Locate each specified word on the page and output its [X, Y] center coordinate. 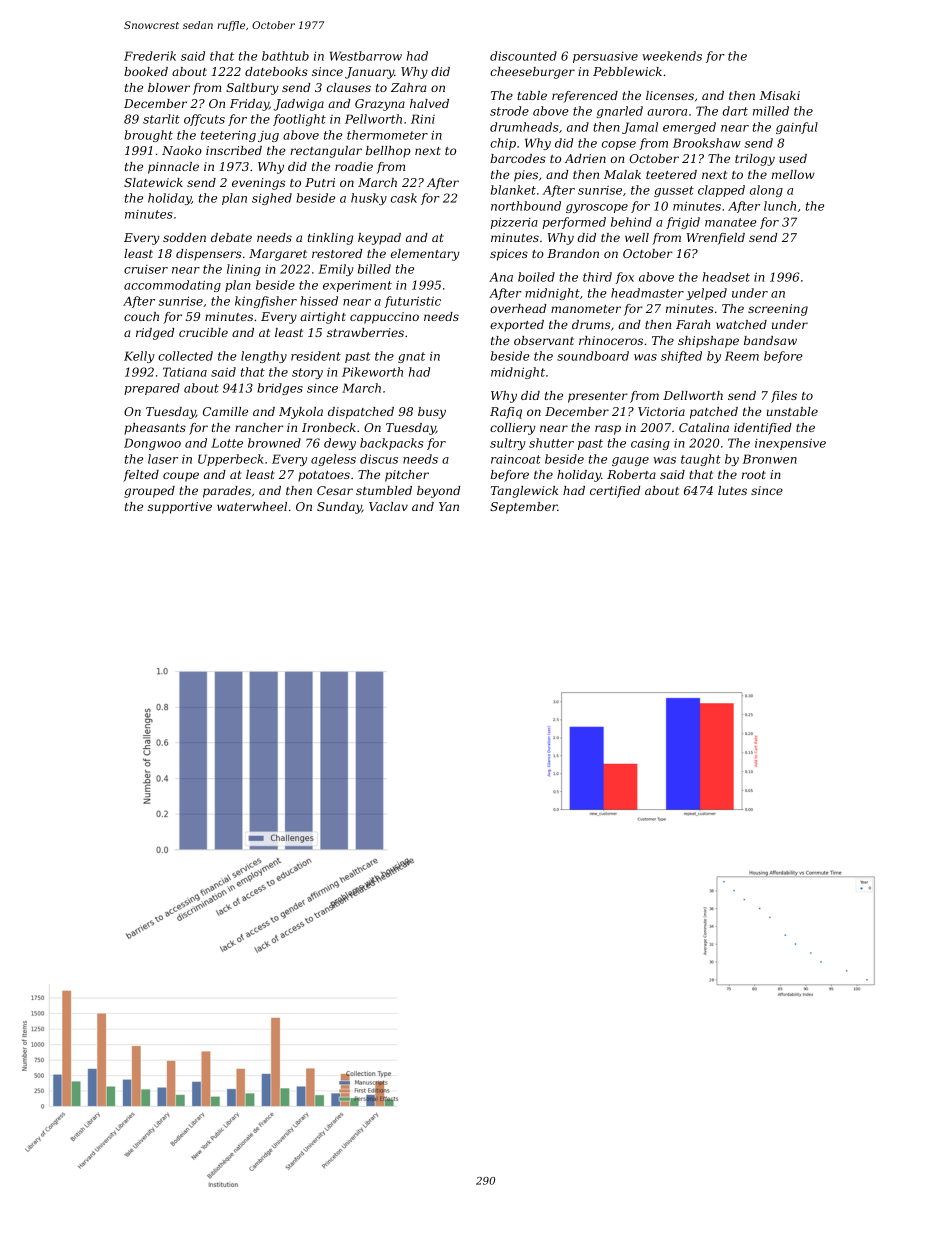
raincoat [516, 459]
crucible [203, 332]
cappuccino [384, 318]
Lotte [227, 443]
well [637, 237]
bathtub [285, 56]
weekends [672, 56]
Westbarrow [366, 56]
